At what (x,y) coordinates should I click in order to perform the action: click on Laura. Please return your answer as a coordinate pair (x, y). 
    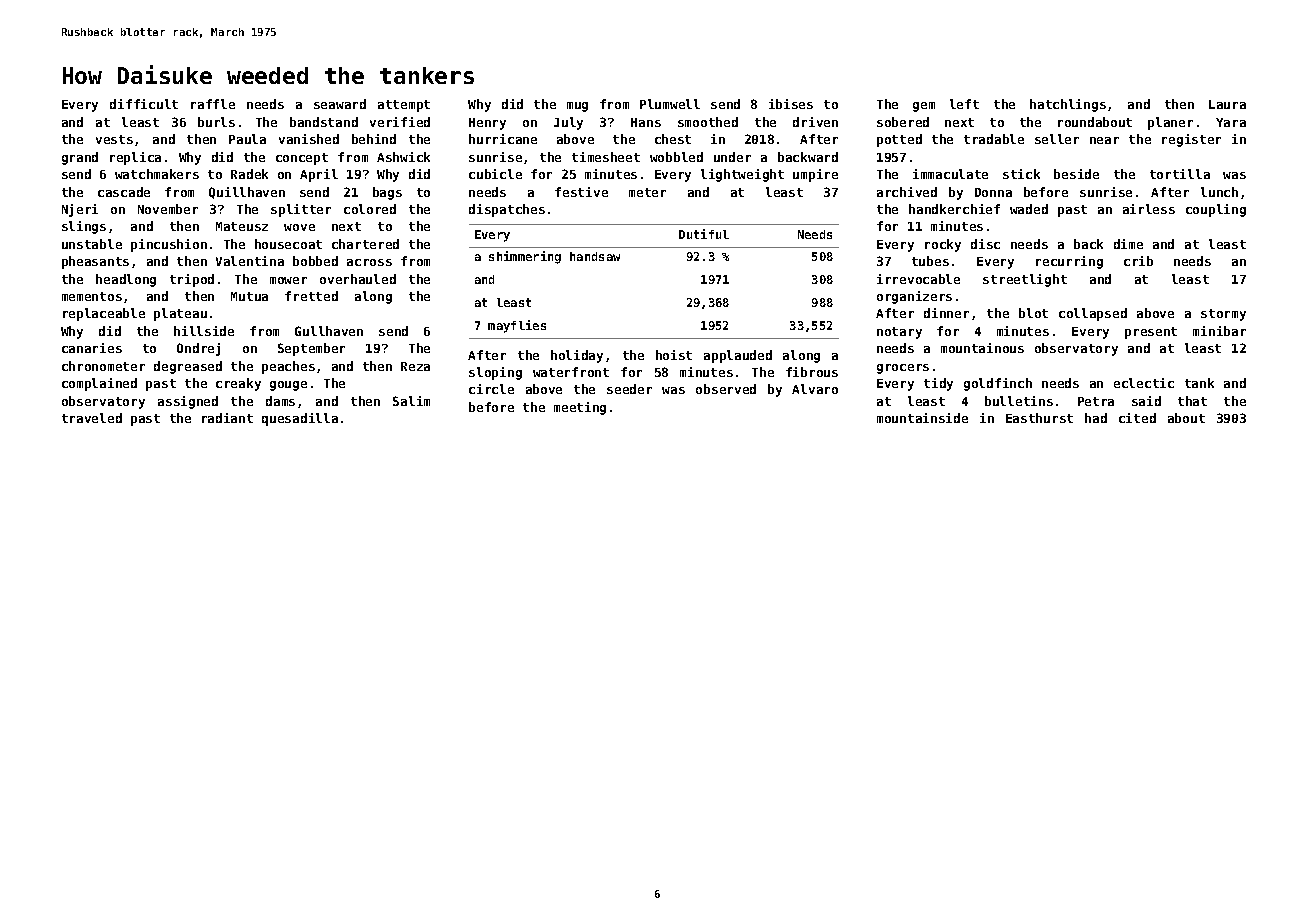
    Looking at the image, I should click on (1227, 104).
